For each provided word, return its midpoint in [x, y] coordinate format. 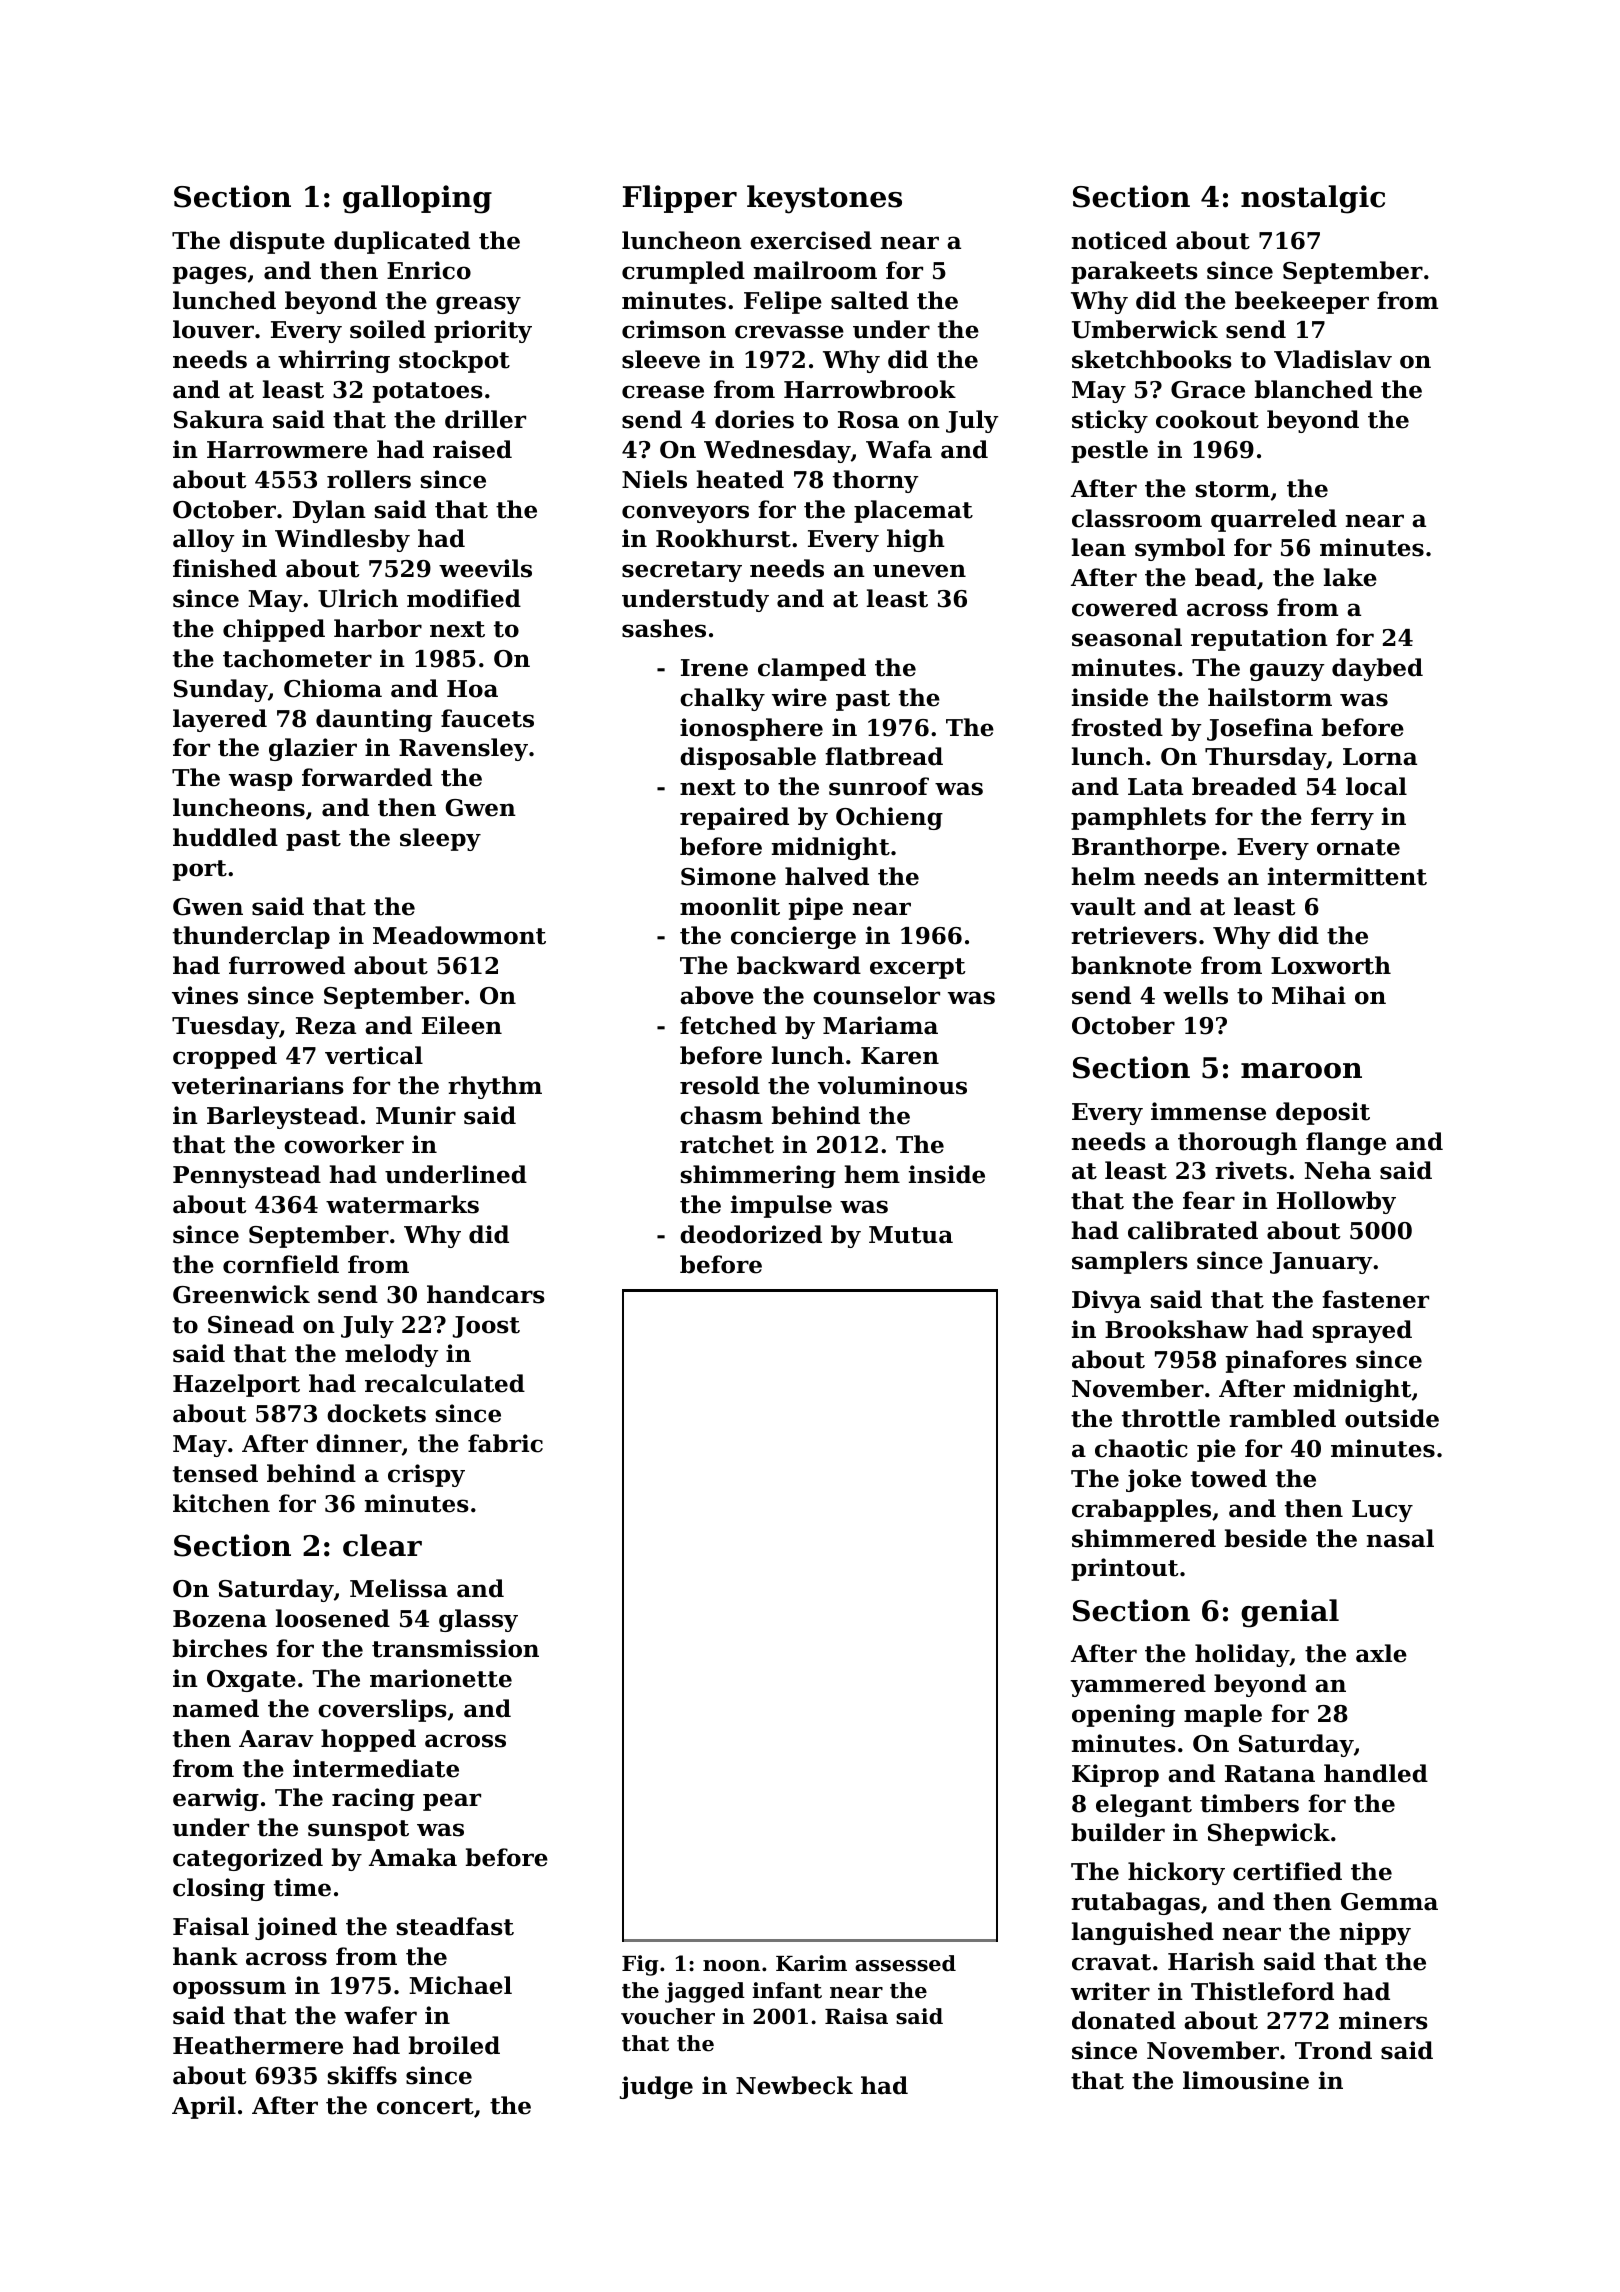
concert [425, 2106]
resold [720, 1085]
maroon [1301, 1071]
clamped [812, 669]
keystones [824, 199]
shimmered [1144, 1538]
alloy [204, 540]
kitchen [221, 1503]
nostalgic [1313, 199]
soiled [388, 329]
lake [1350, 577]
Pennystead [247, 1176]
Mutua [911, 1235]
